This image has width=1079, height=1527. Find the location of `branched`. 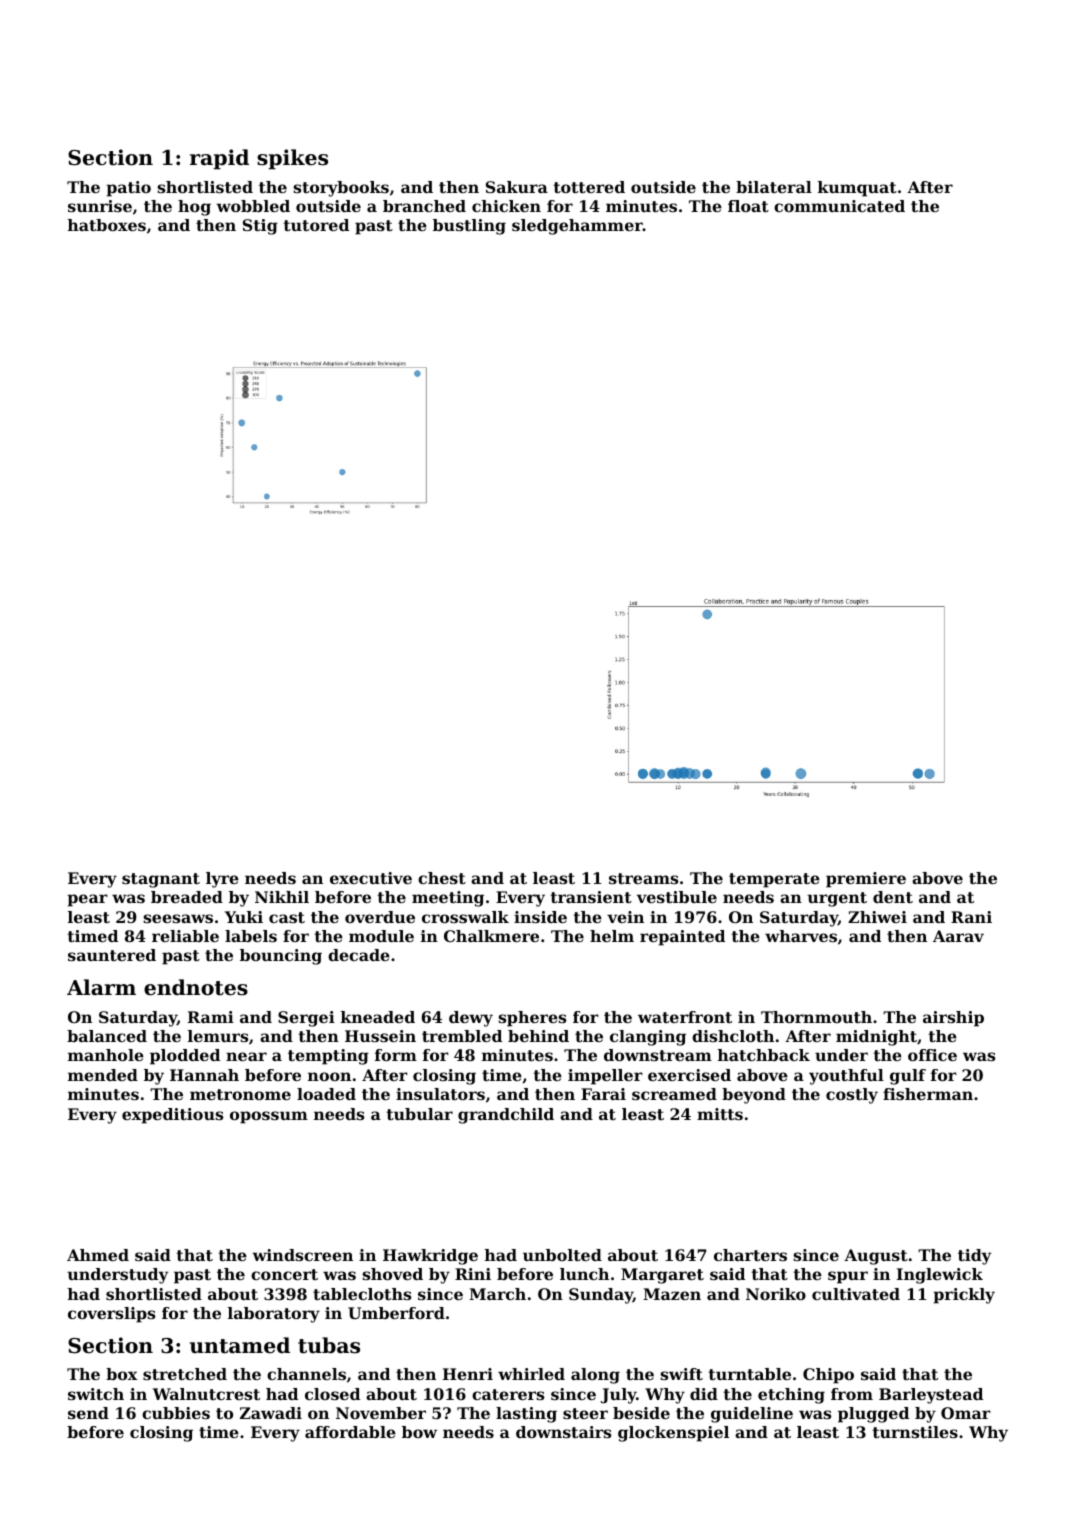

branched is located at coordinates (424, 206).
